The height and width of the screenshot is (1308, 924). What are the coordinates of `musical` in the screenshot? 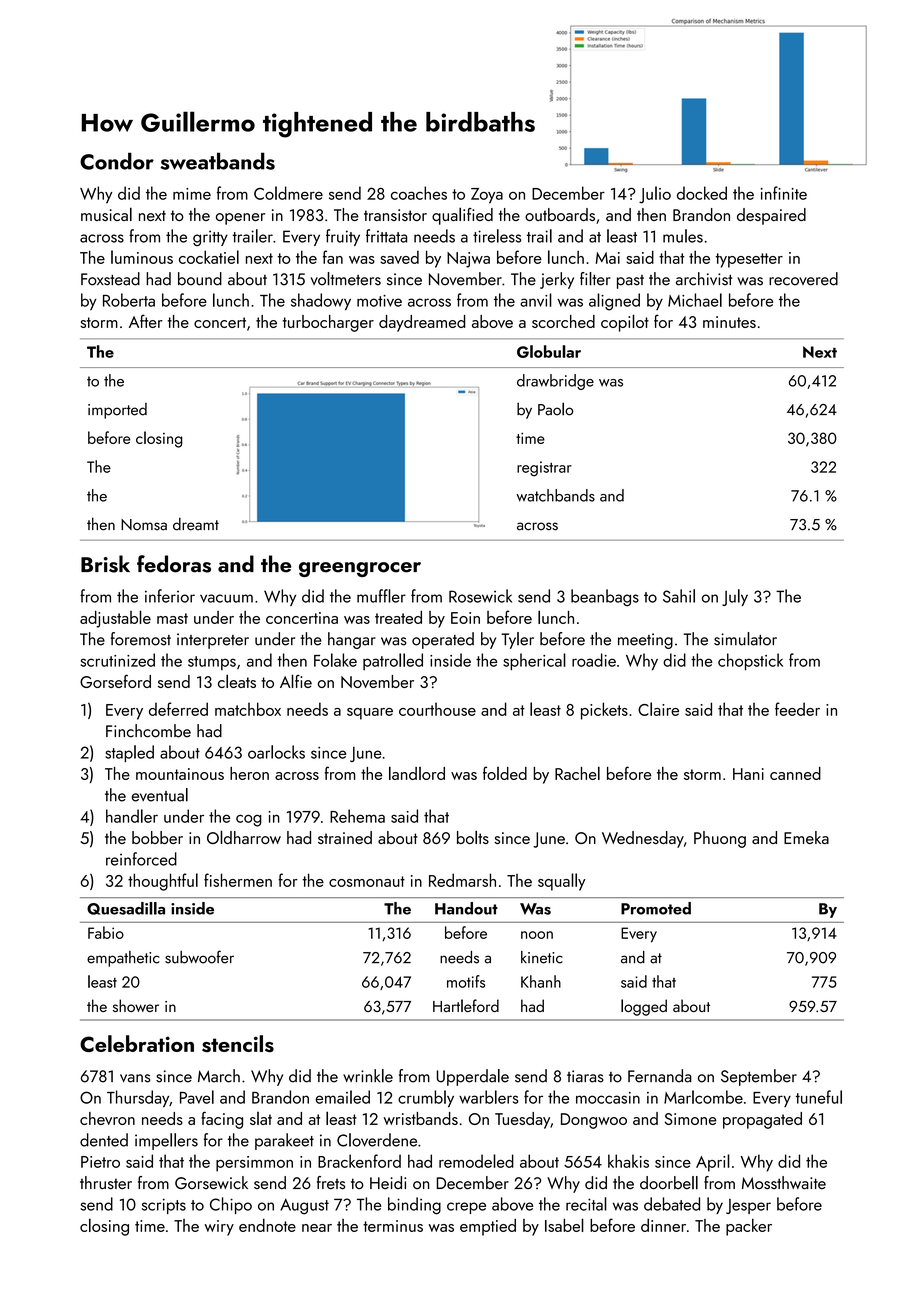 It's located at (106, 214).
